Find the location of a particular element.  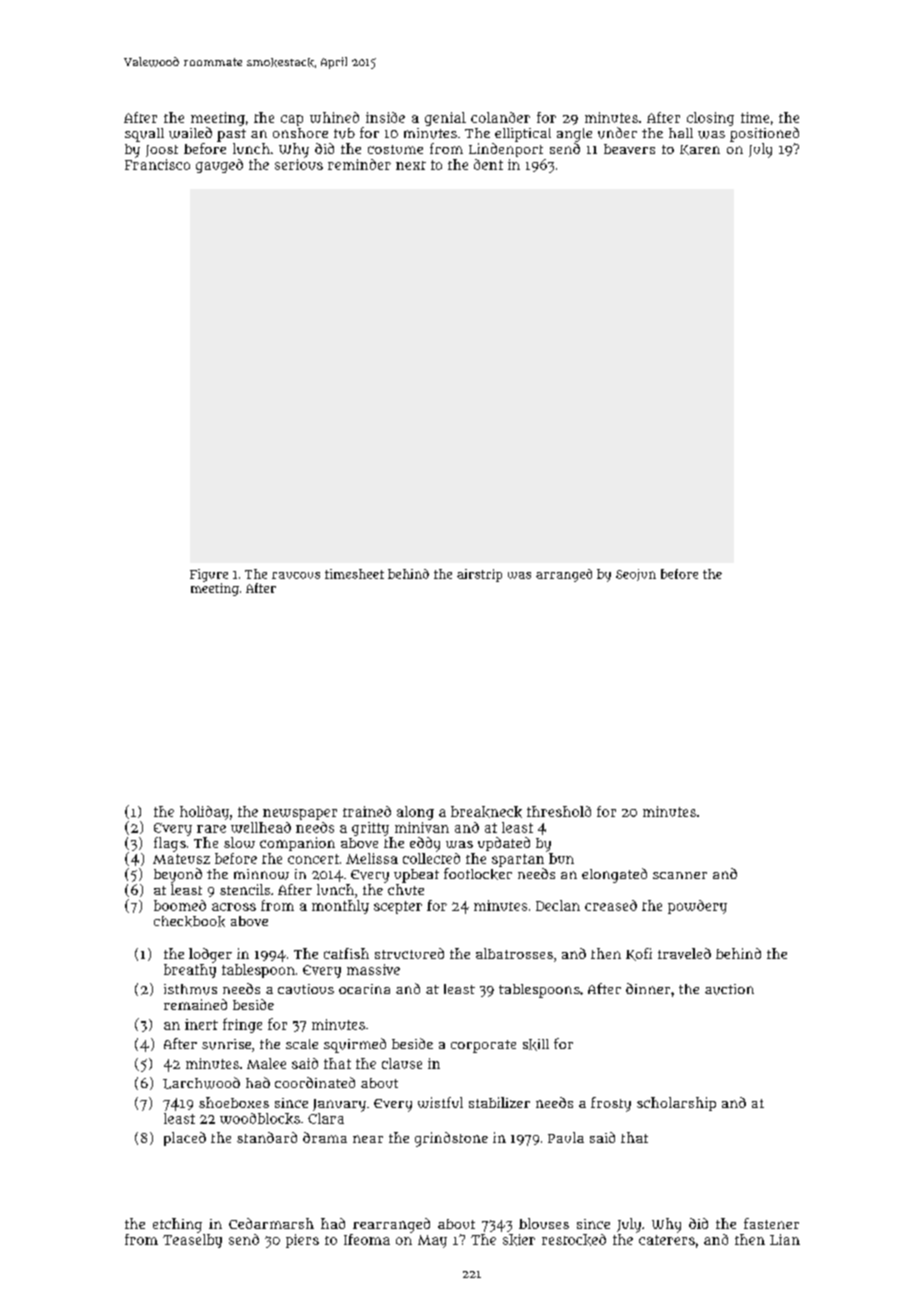

wailed is located at coordinates (190, 133).
